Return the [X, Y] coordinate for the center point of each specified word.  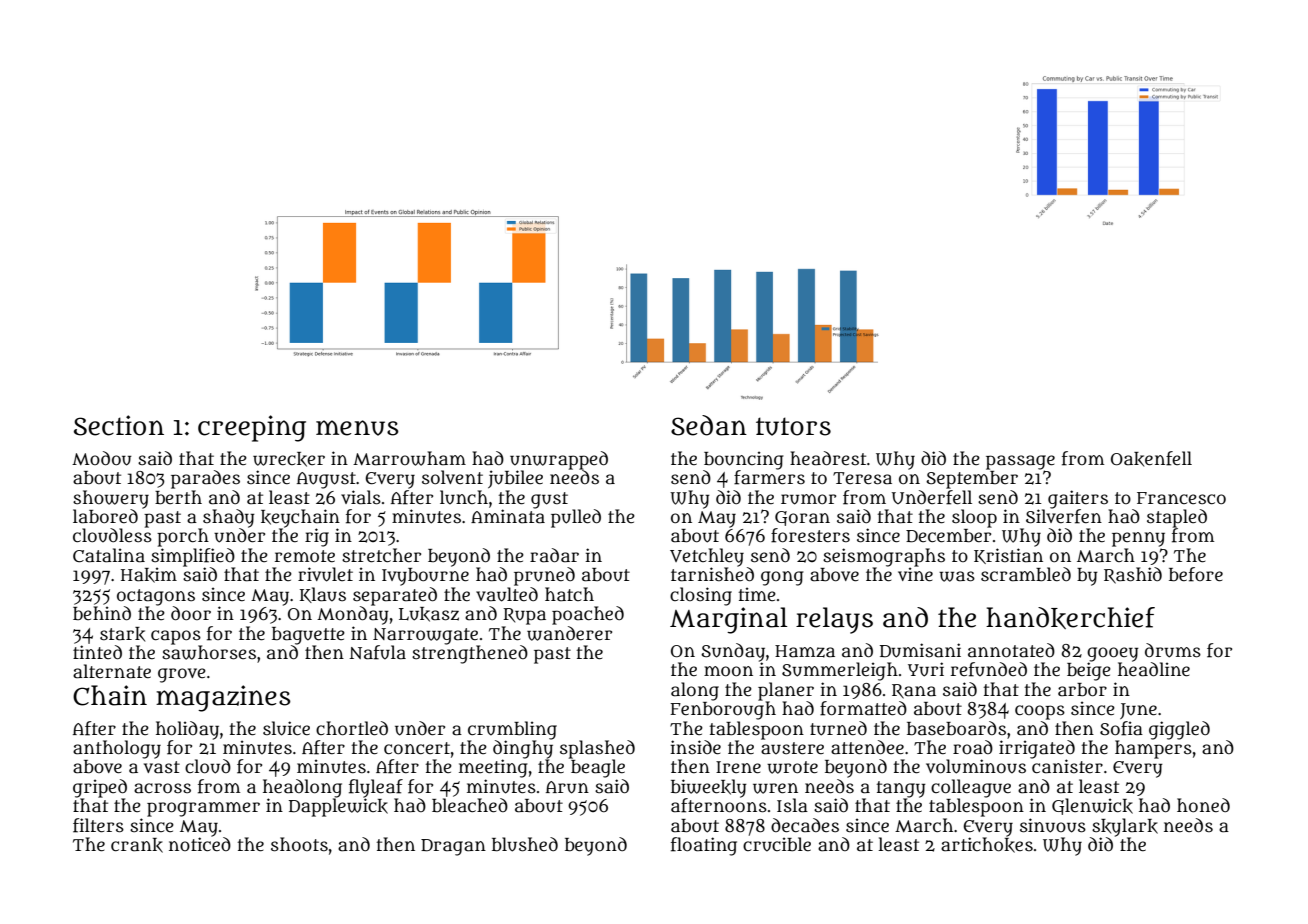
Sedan [709, 425]
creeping [252, 428]
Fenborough [723, 710]
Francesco [1181, 498]
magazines [223, 698]
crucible [777, 844]
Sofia [1121, 728]
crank [137, 845]
